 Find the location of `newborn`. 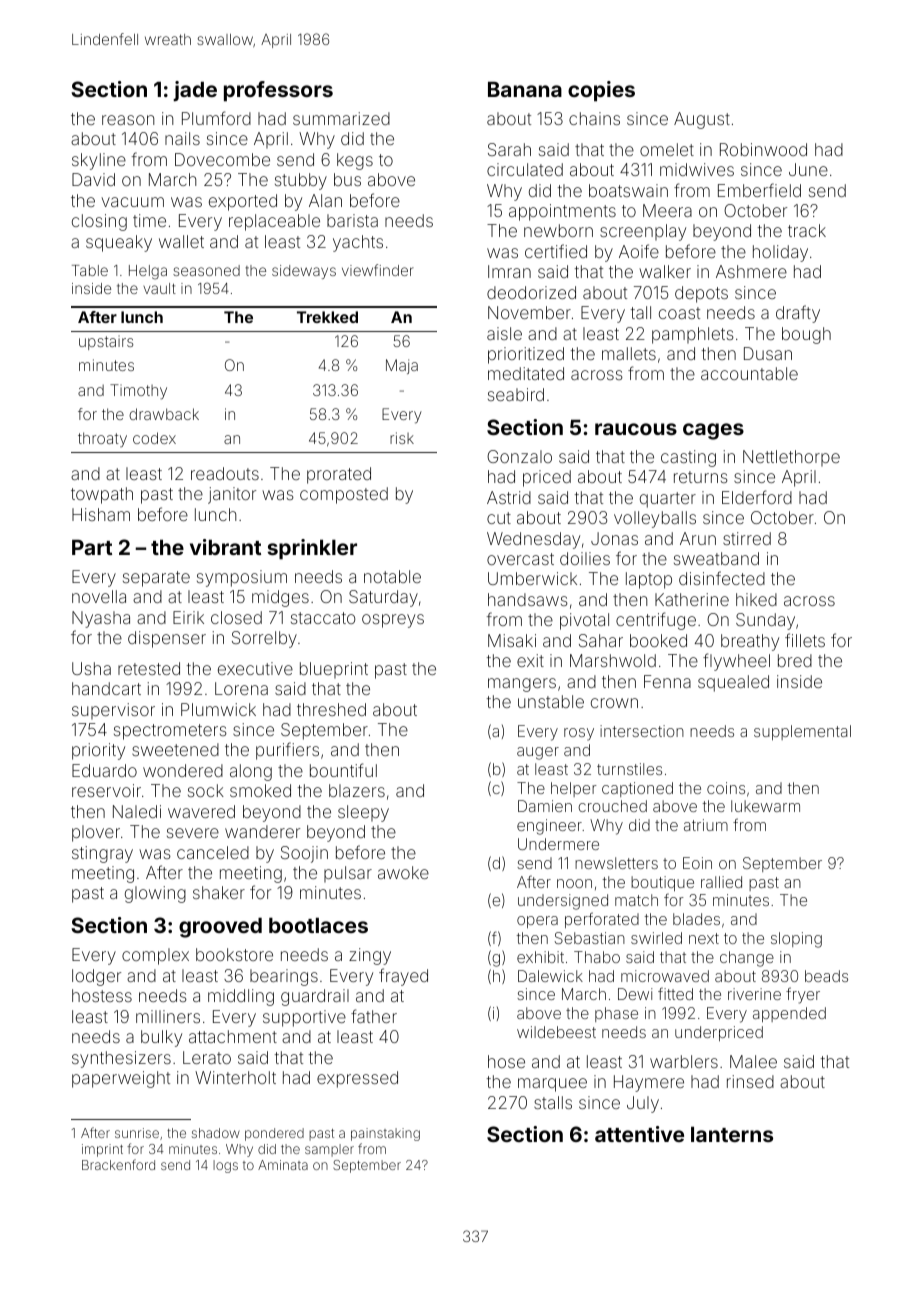

newborn is located at coordinates (558, 230).
